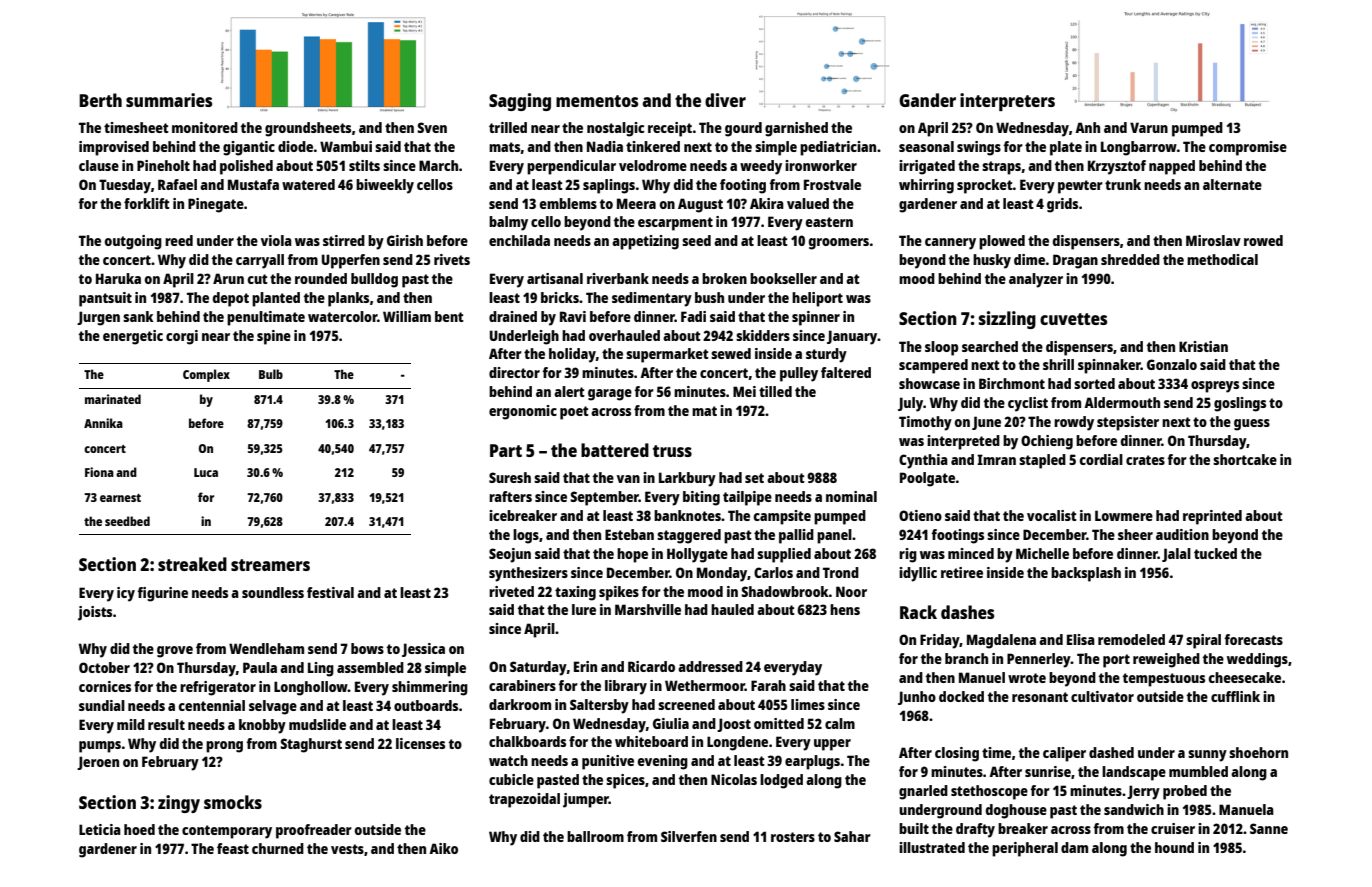 The image size is (1372, 887). What do you see at coordinates (1253, 639) in the screenshot?
I see `forecasts` at bounding box center [1253, 639].
